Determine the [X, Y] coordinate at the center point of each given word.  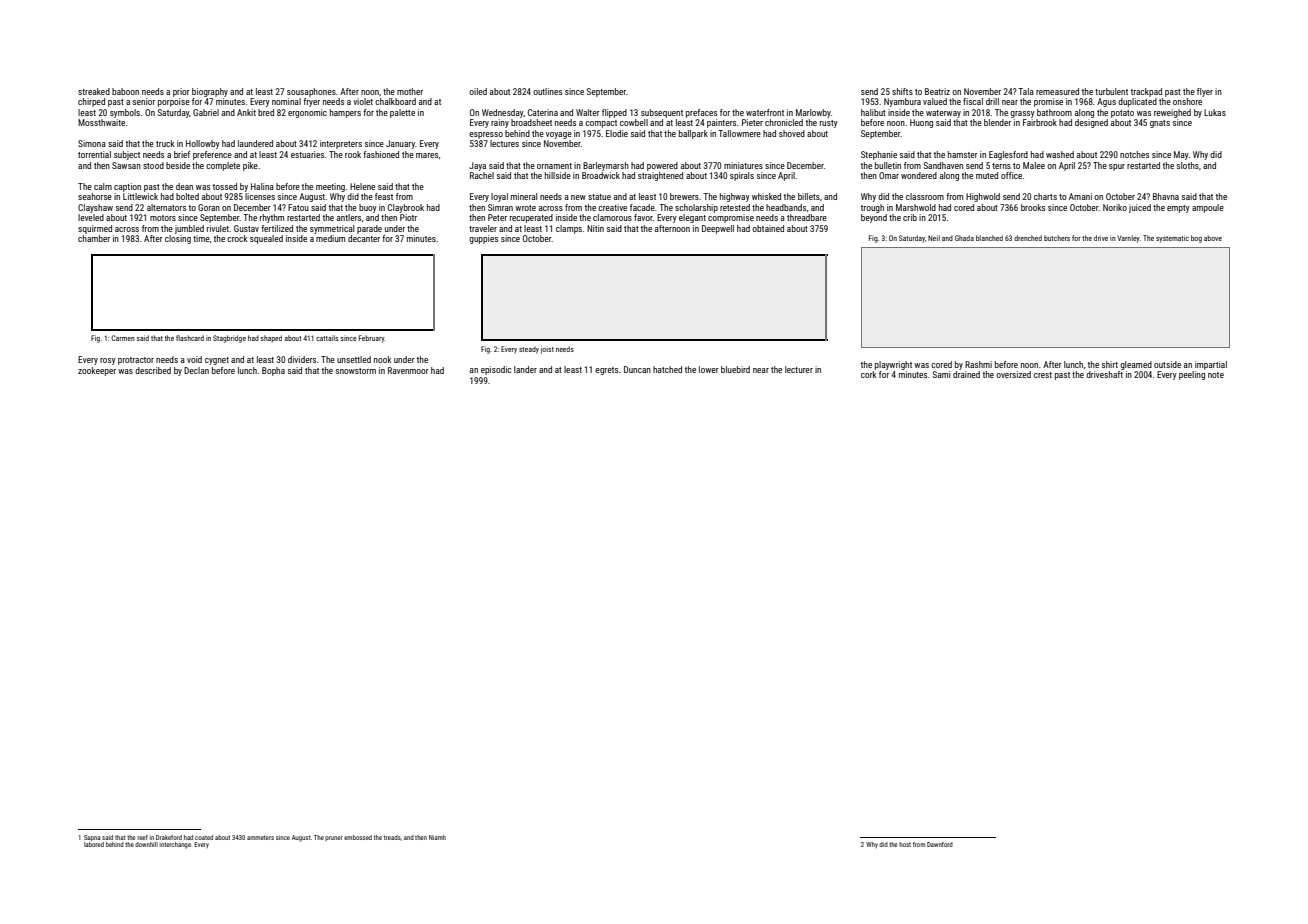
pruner [334, 838]
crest [1043, 375]
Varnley [1128, 239]
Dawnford [940, 844]
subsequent [662, 113]
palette [402, 113]
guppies [483, 239]
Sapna [92, 838]
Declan [196, 370]
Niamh [437, 837]
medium [330, 238]
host [905, 844]
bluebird [735, 369]
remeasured [1057, 91]
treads [392, 837]
